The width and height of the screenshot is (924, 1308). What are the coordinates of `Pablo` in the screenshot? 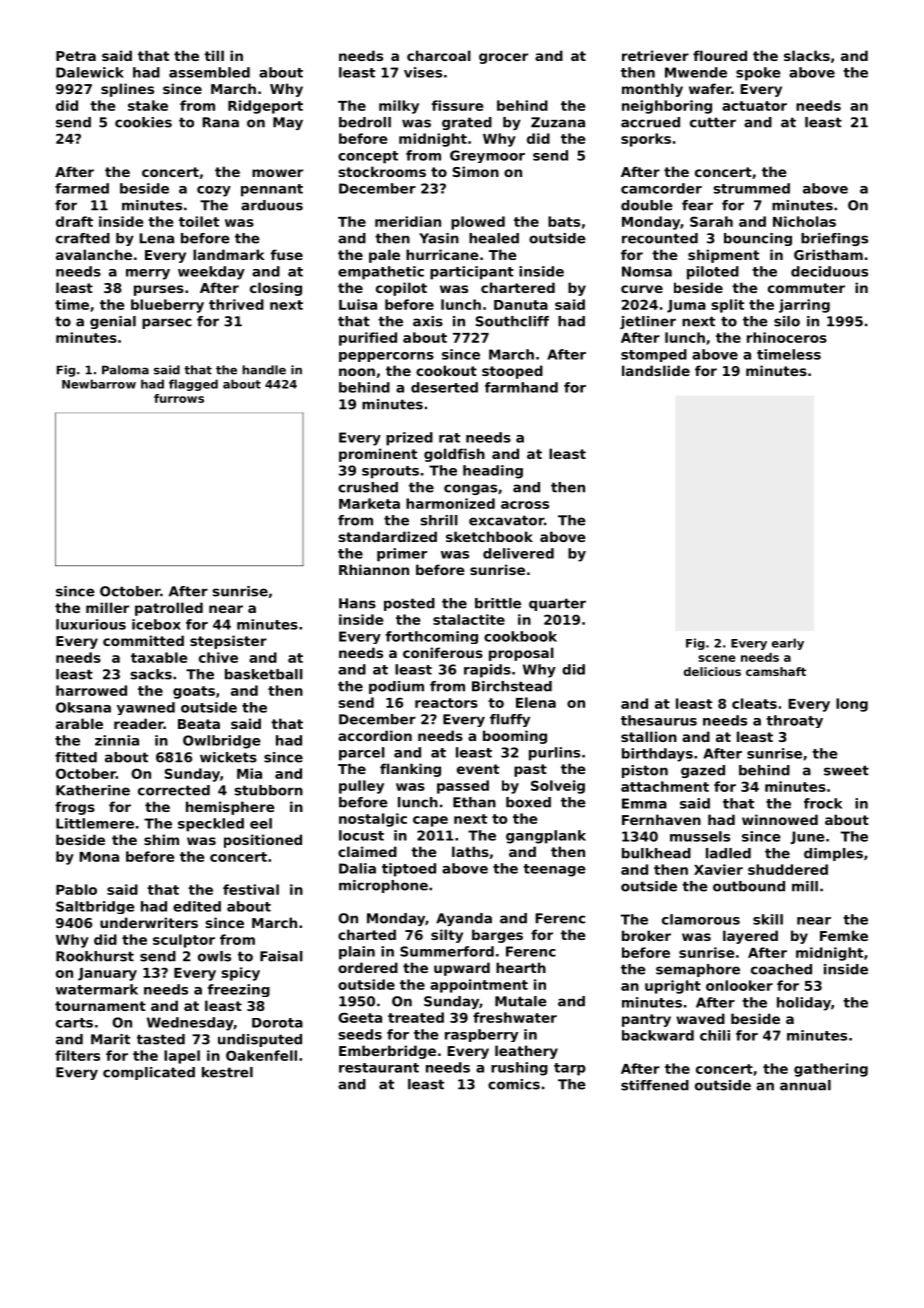 It's located at (76, 889).
